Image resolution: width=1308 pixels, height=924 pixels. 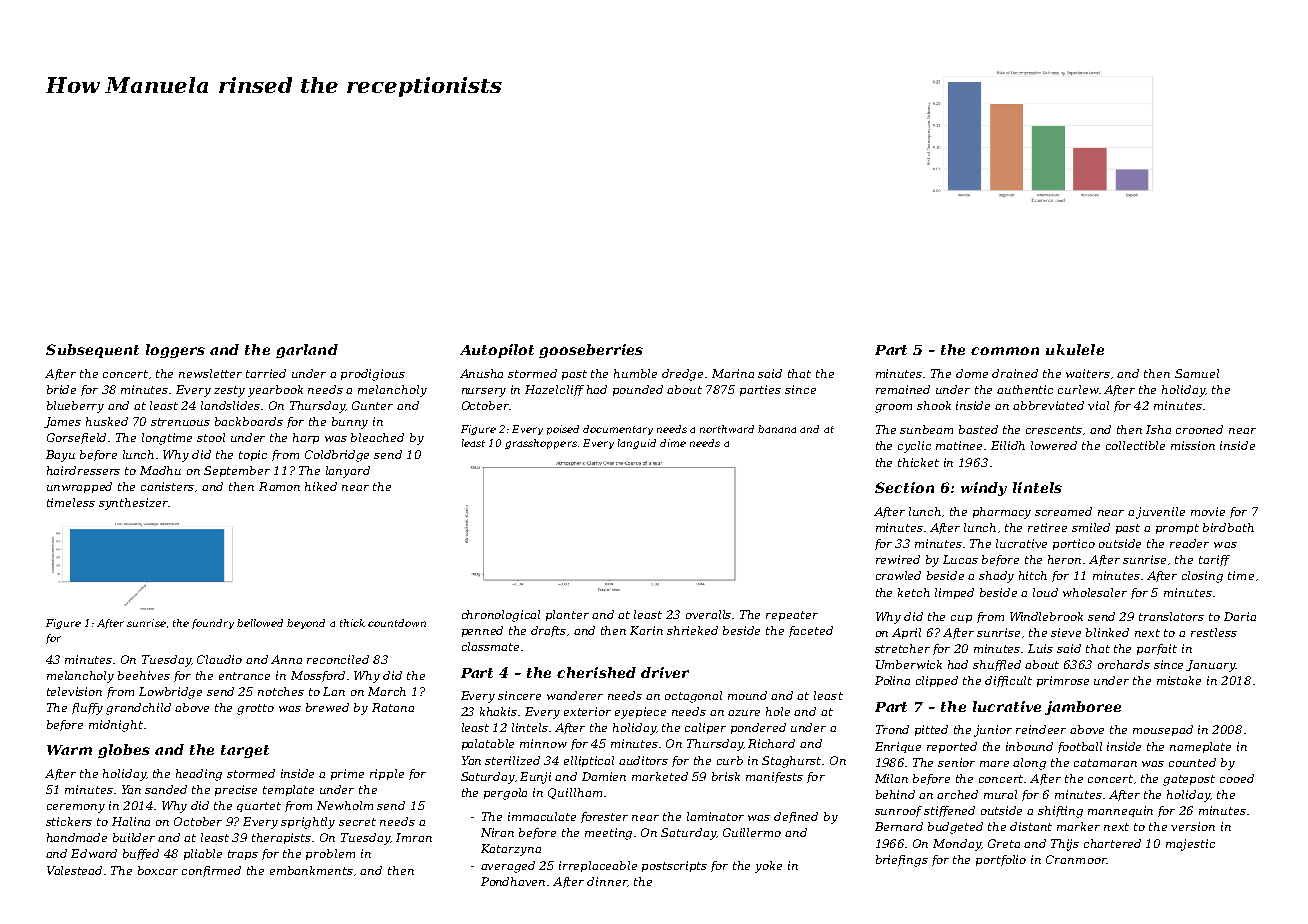 What do you see at coordinates (211, 871) in the document?
I see `confirmed` at bounding box center [211, 871].
